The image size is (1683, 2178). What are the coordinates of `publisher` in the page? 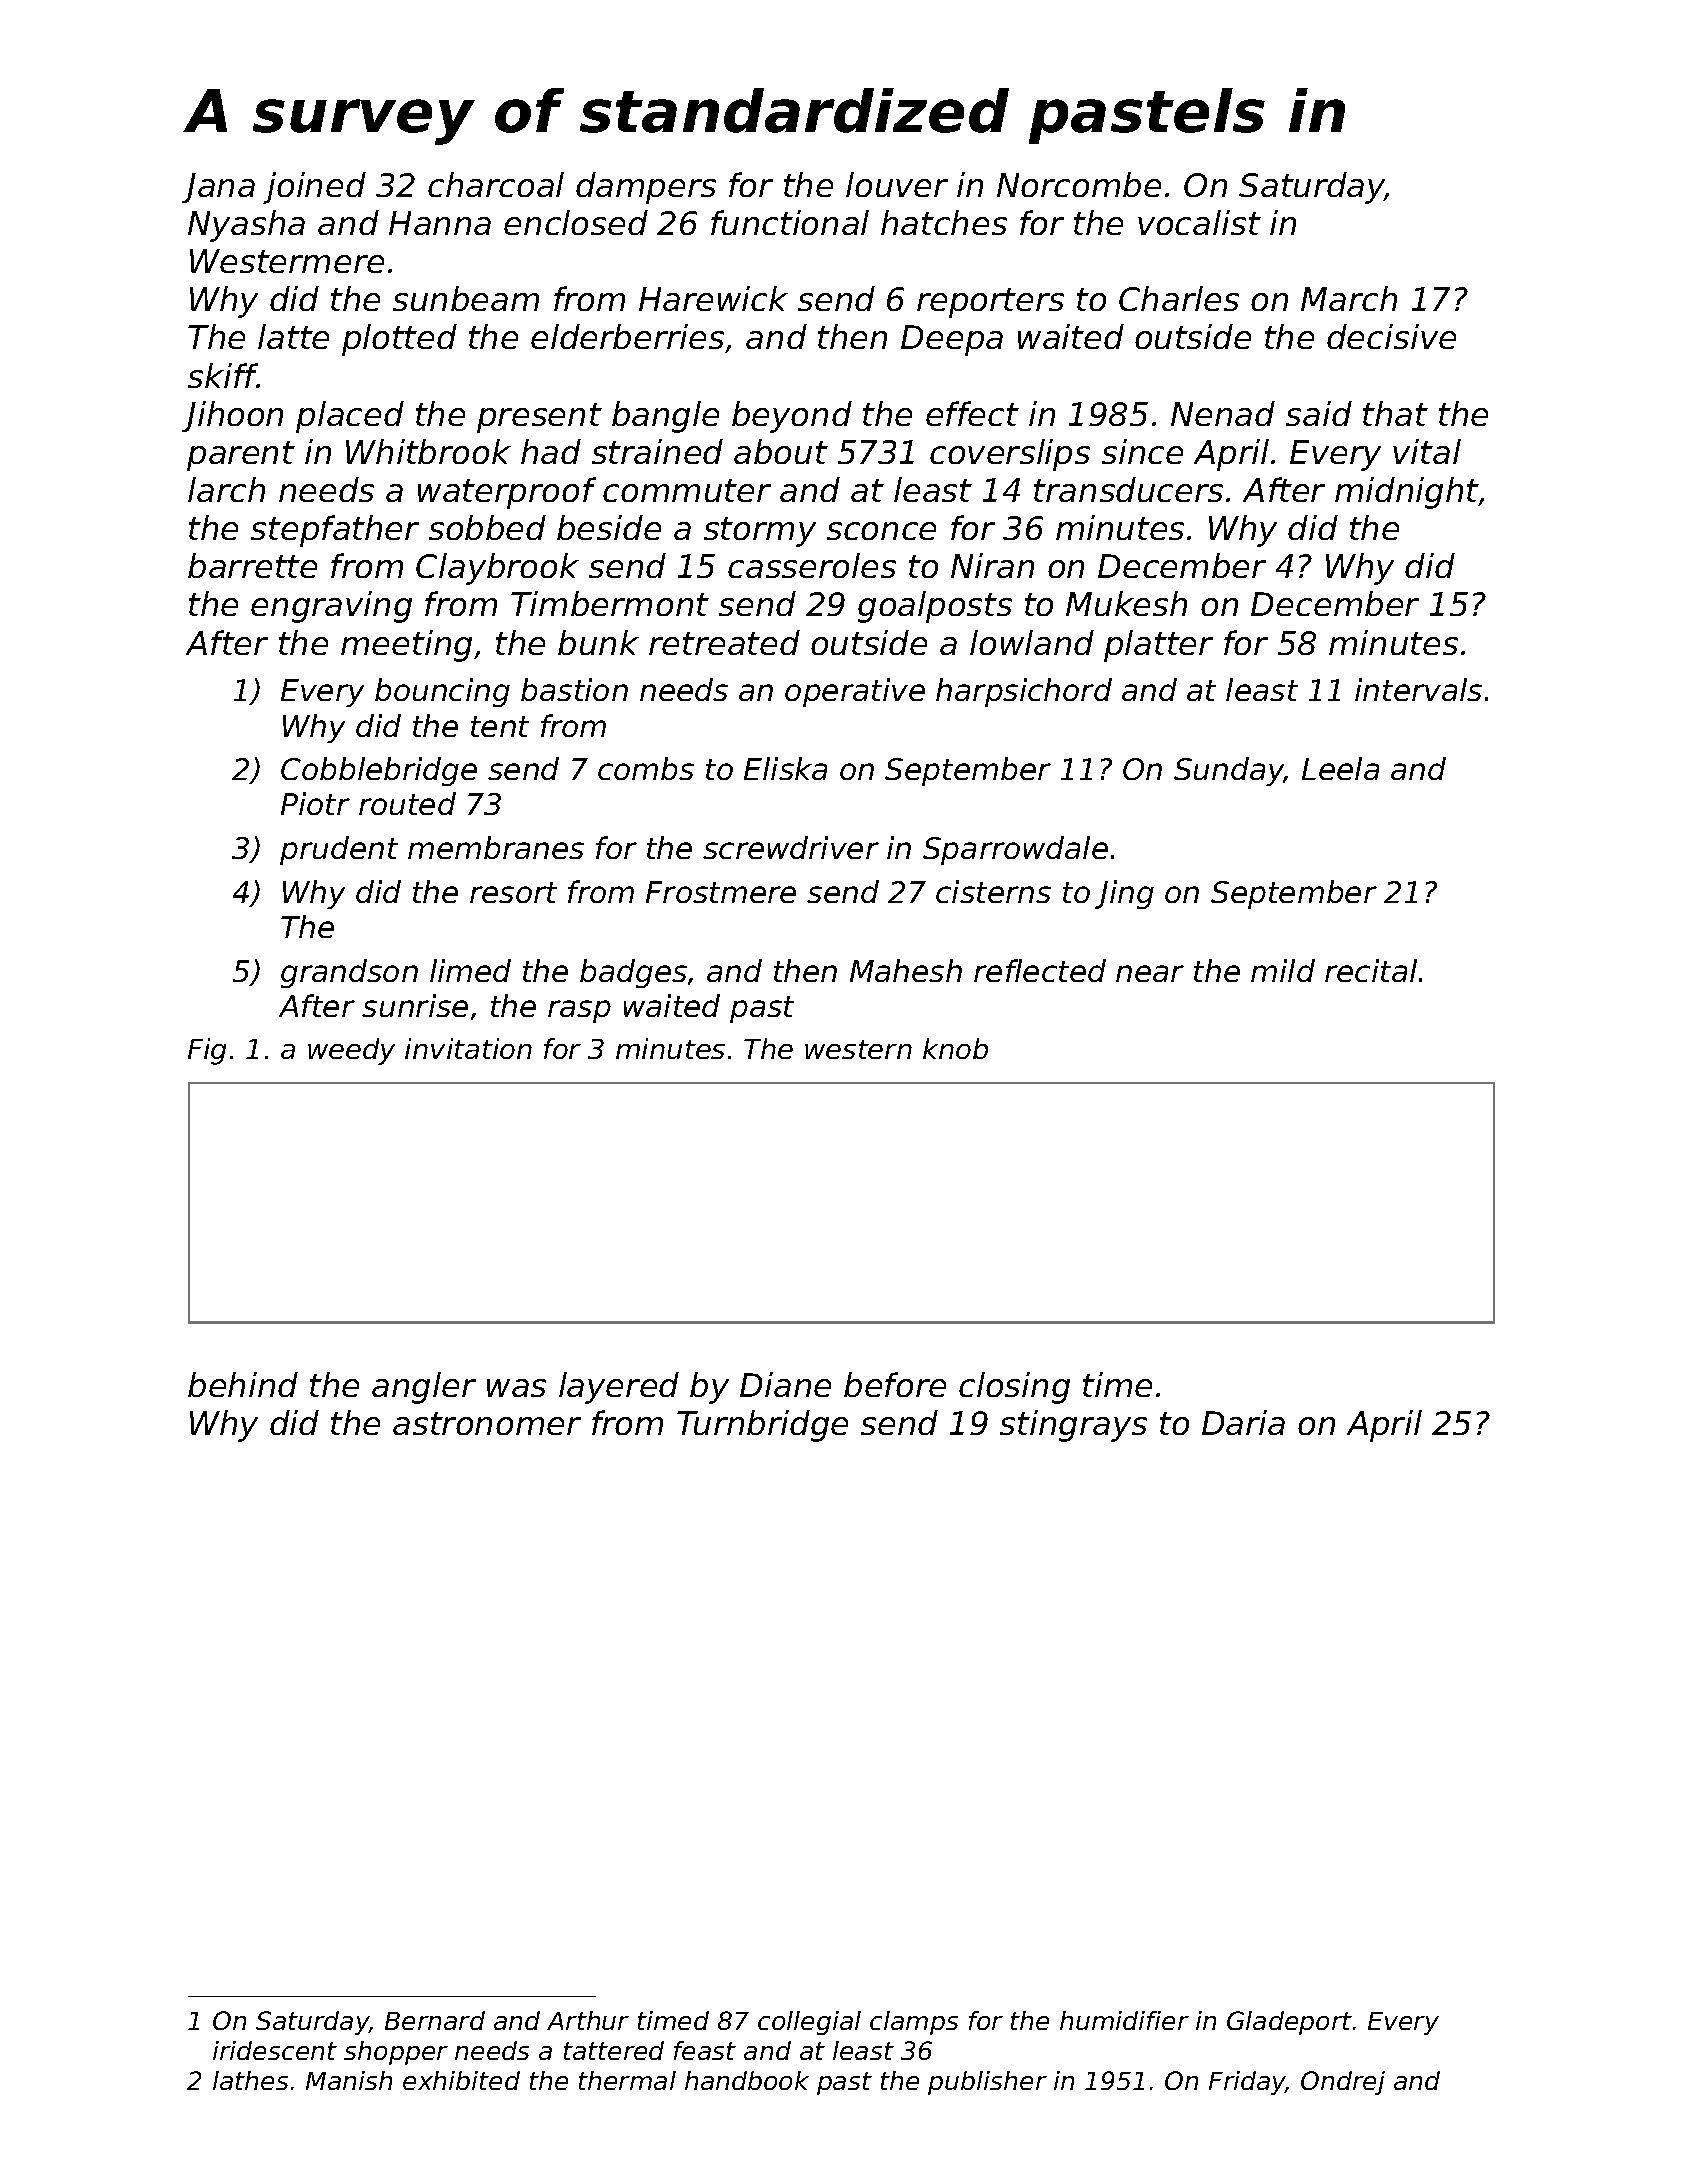 It's located at (987, 2083).
